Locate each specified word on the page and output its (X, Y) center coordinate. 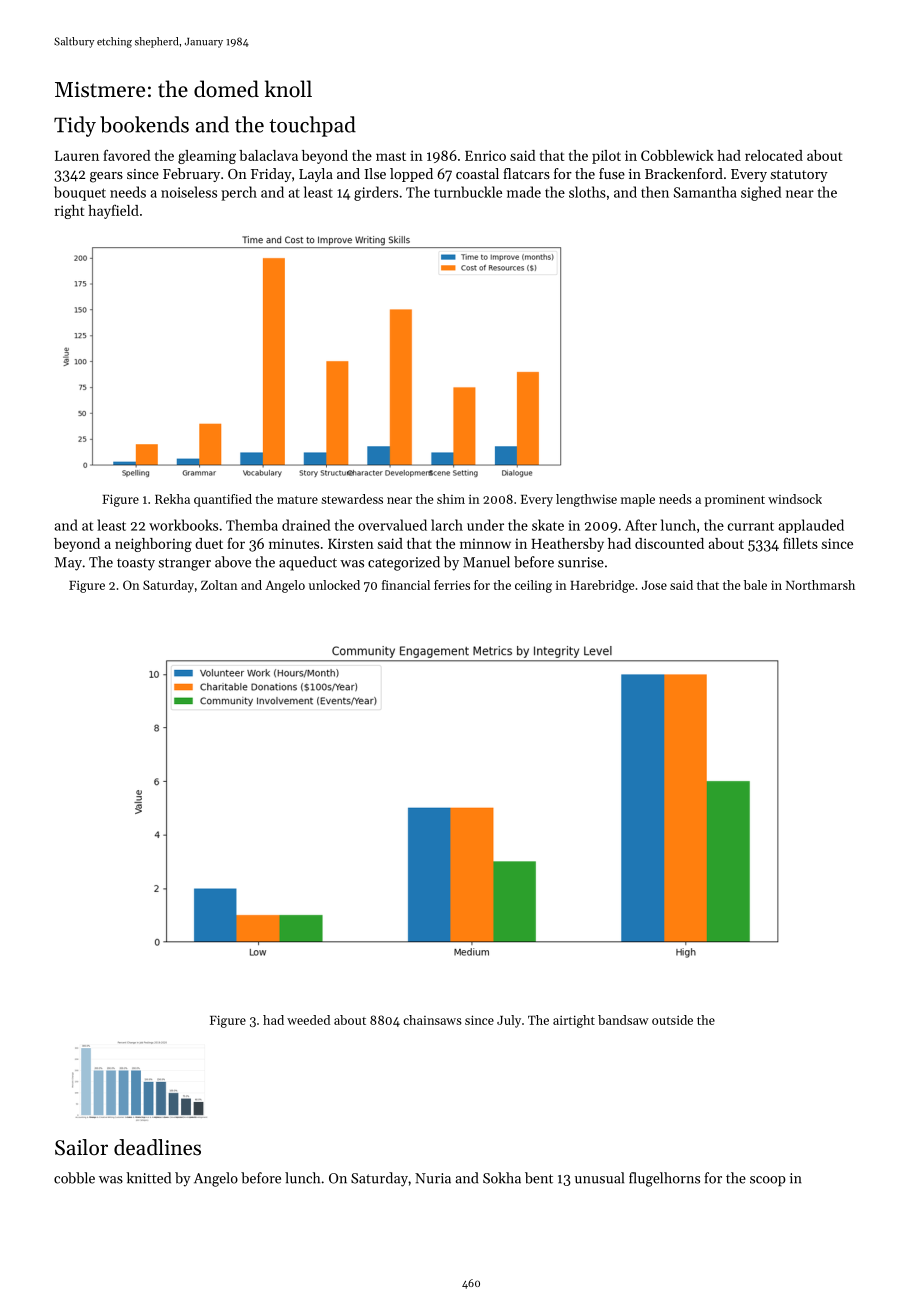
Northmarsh (820, 585)
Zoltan (219, 585)
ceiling (533, 586)
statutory (799, 176)
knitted (149, 1178)
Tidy (75, 126)
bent (539, 1178)
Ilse (375, 173)
